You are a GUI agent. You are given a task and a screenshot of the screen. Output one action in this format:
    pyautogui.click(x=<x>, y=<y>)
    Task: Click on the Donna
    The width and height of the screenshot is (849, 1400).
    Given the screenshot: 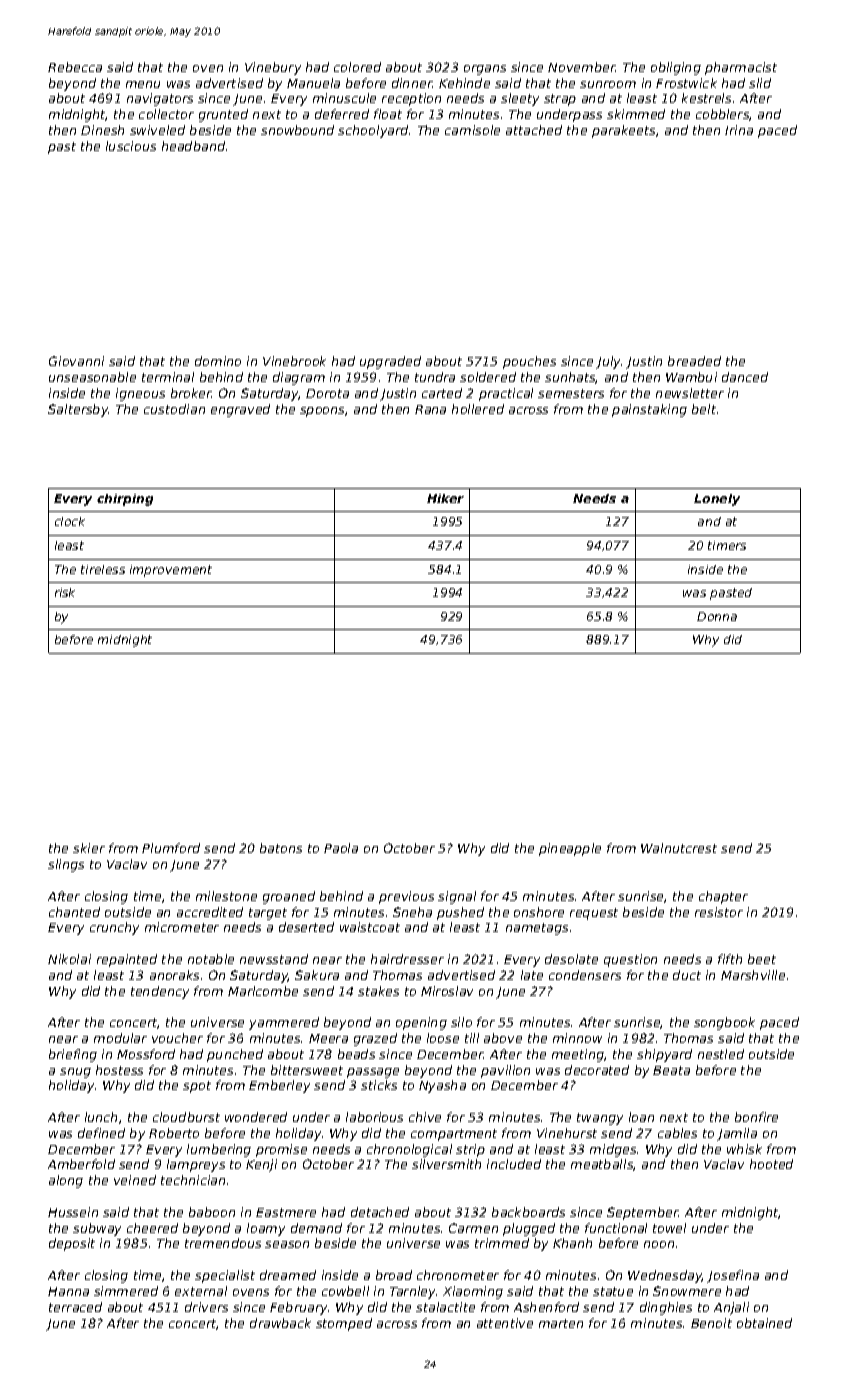 What is the action you would take?
    pyautogui.click(x=717, y=616)
